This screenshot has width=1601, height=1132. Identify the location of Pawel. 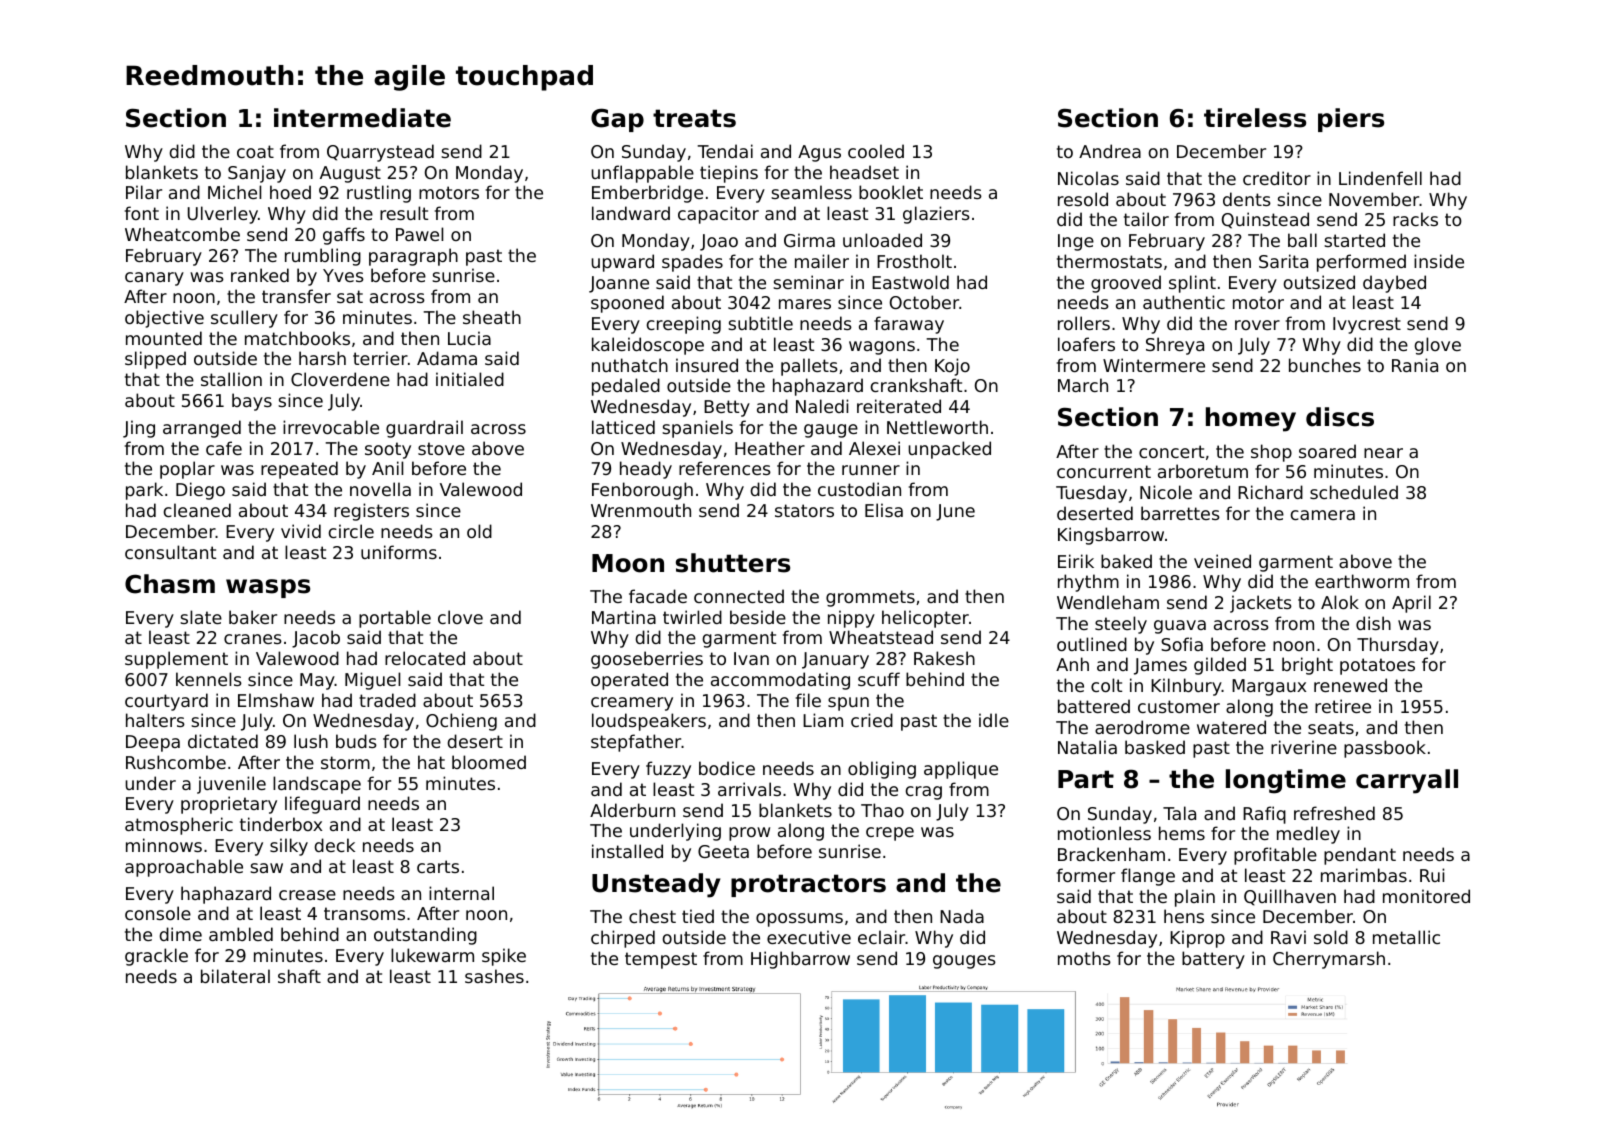
(419, 234).
